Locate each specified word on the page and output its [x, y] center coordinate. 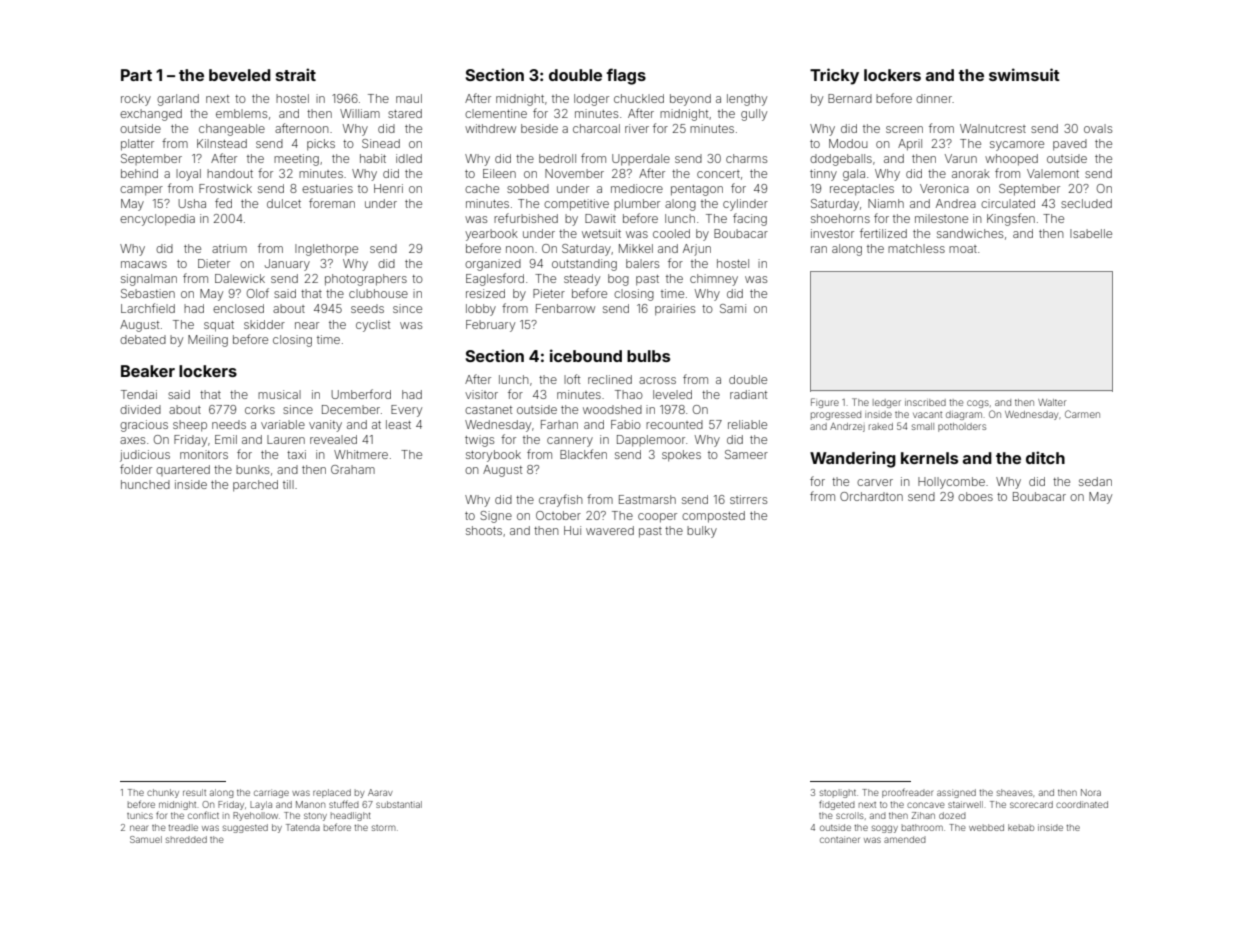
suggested [245, 828]
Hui [572, 530]
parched [255, 486]
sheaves [1015, 792]
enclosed [238, 308]
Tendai [139, 394]
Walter [1052, 402]
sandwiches [970, 233]
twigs [479, 441]
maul [409, 98]
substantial [399, 804]
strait [296, 74]
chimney [714, 280]
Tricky [834, 76]
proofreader [908, 793]
